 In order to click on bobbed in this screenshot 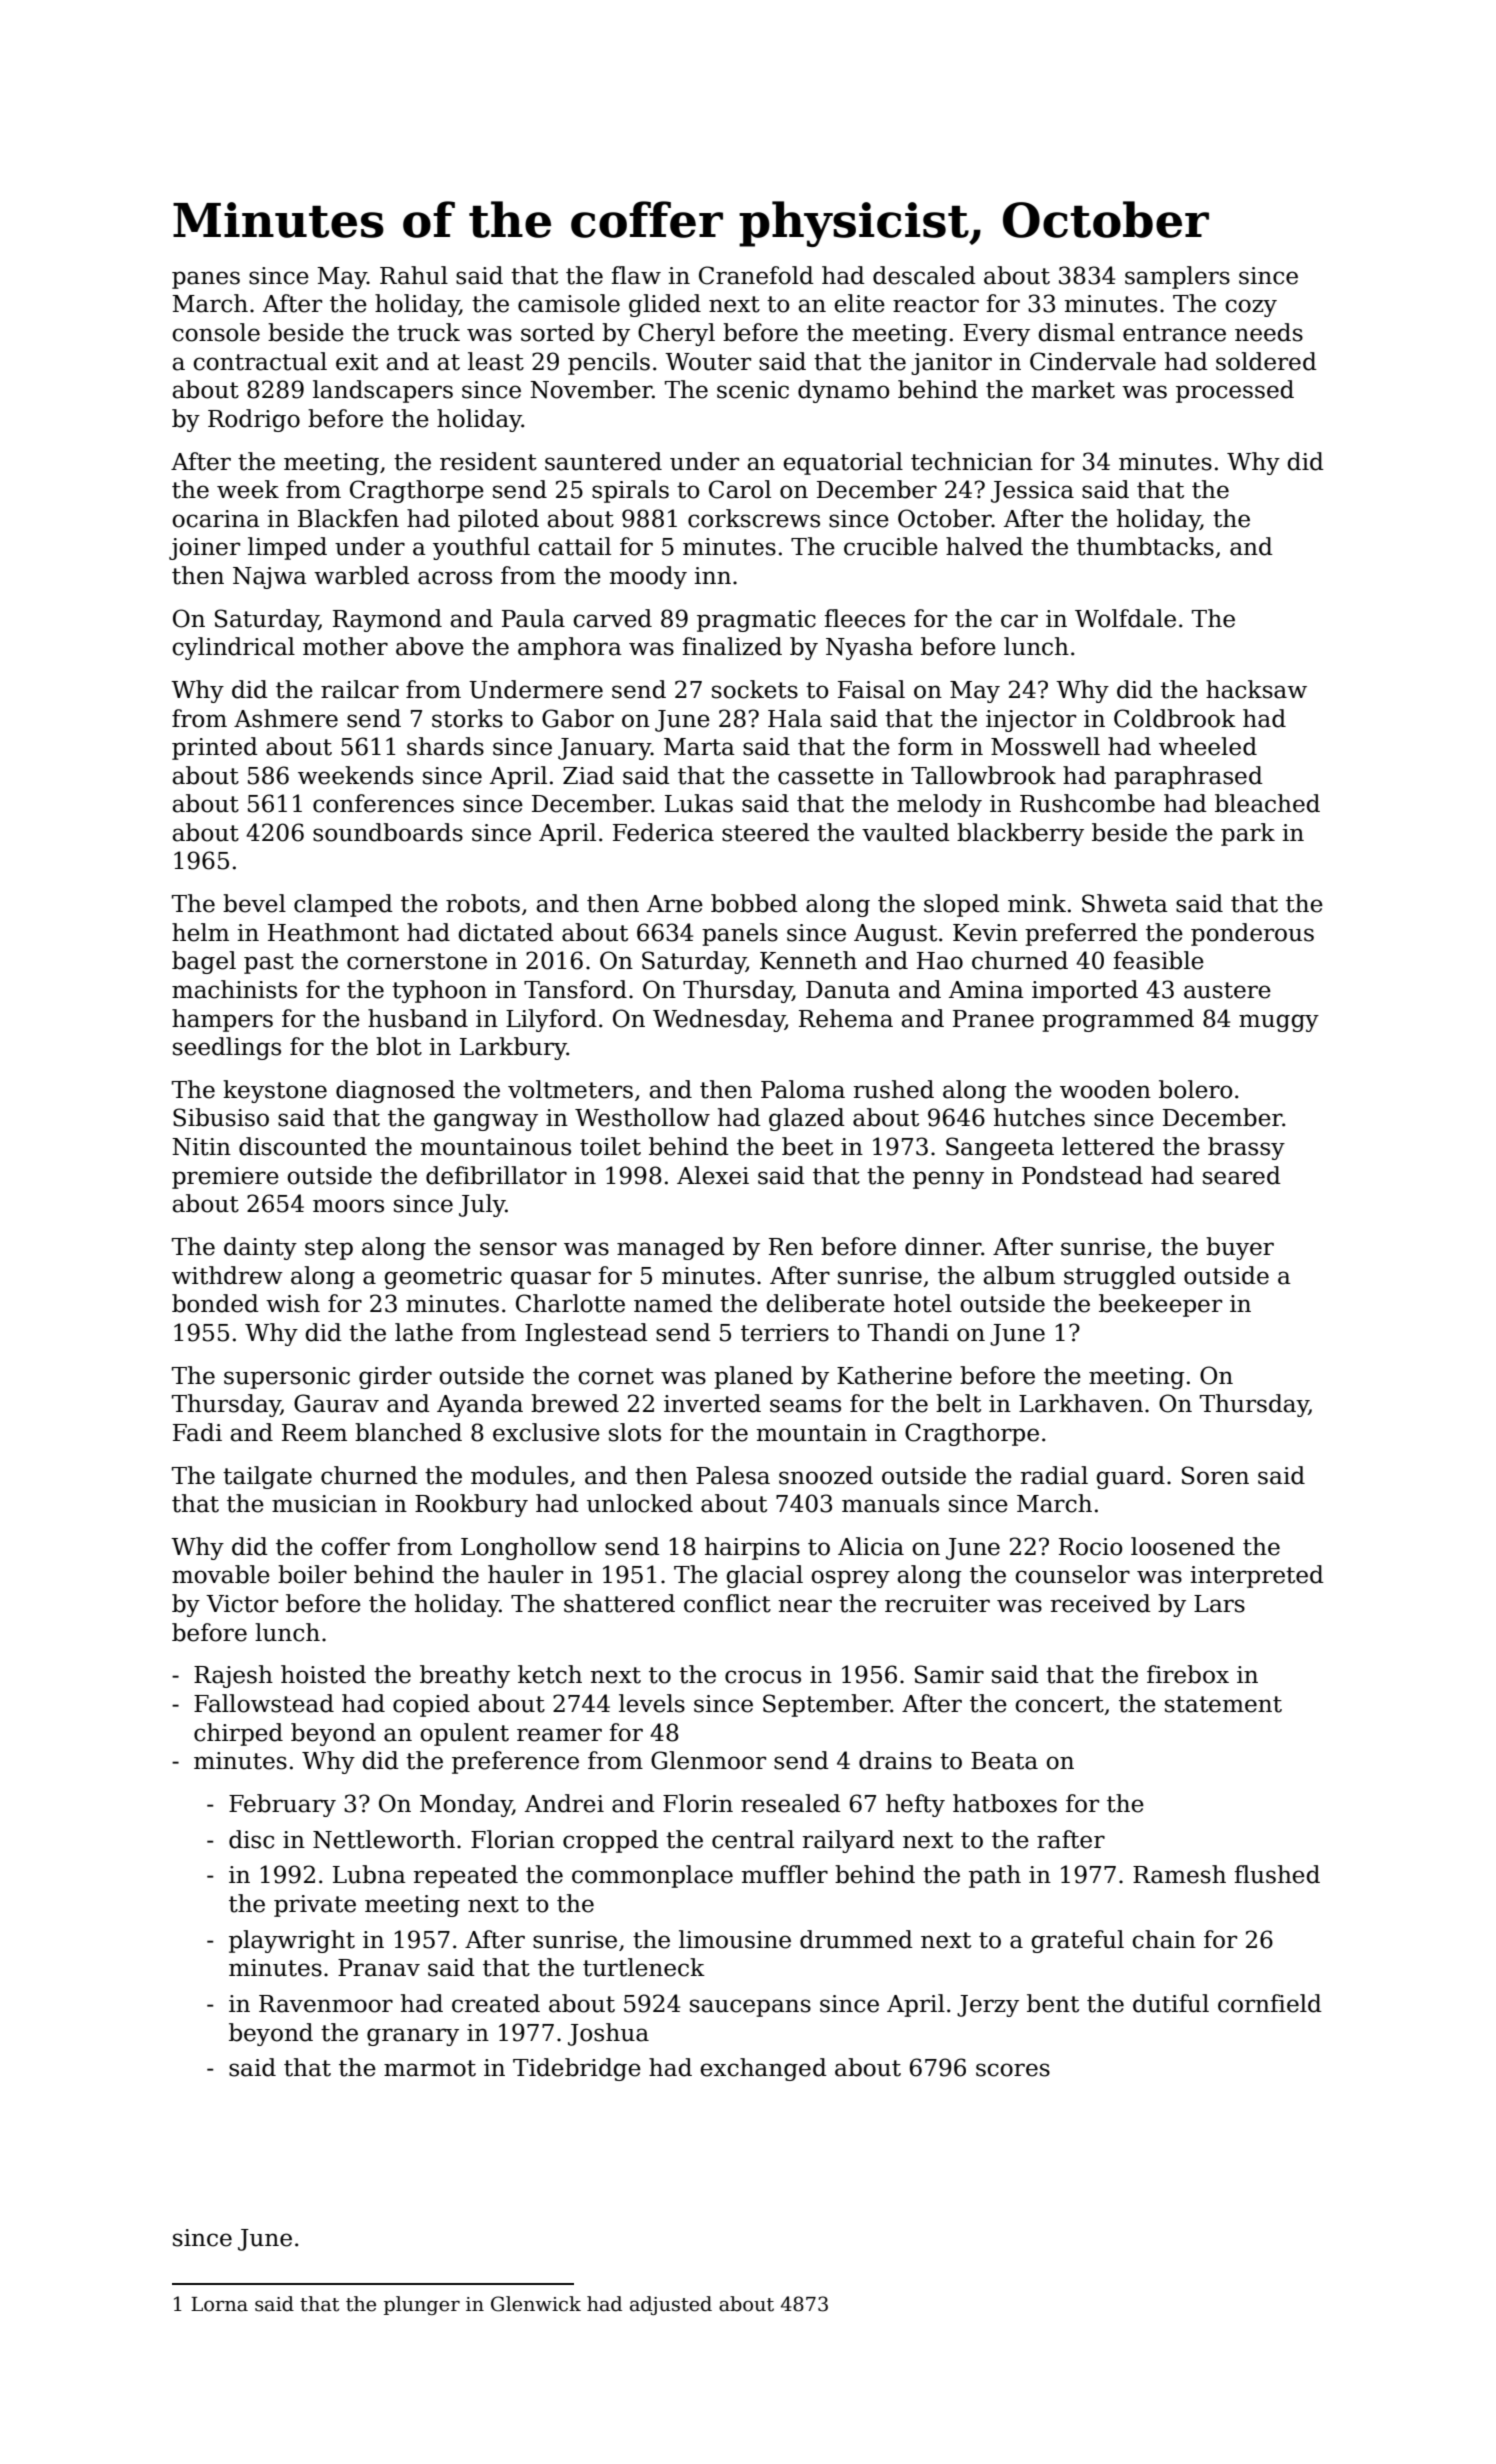, I will do `click(754, 903)`.
